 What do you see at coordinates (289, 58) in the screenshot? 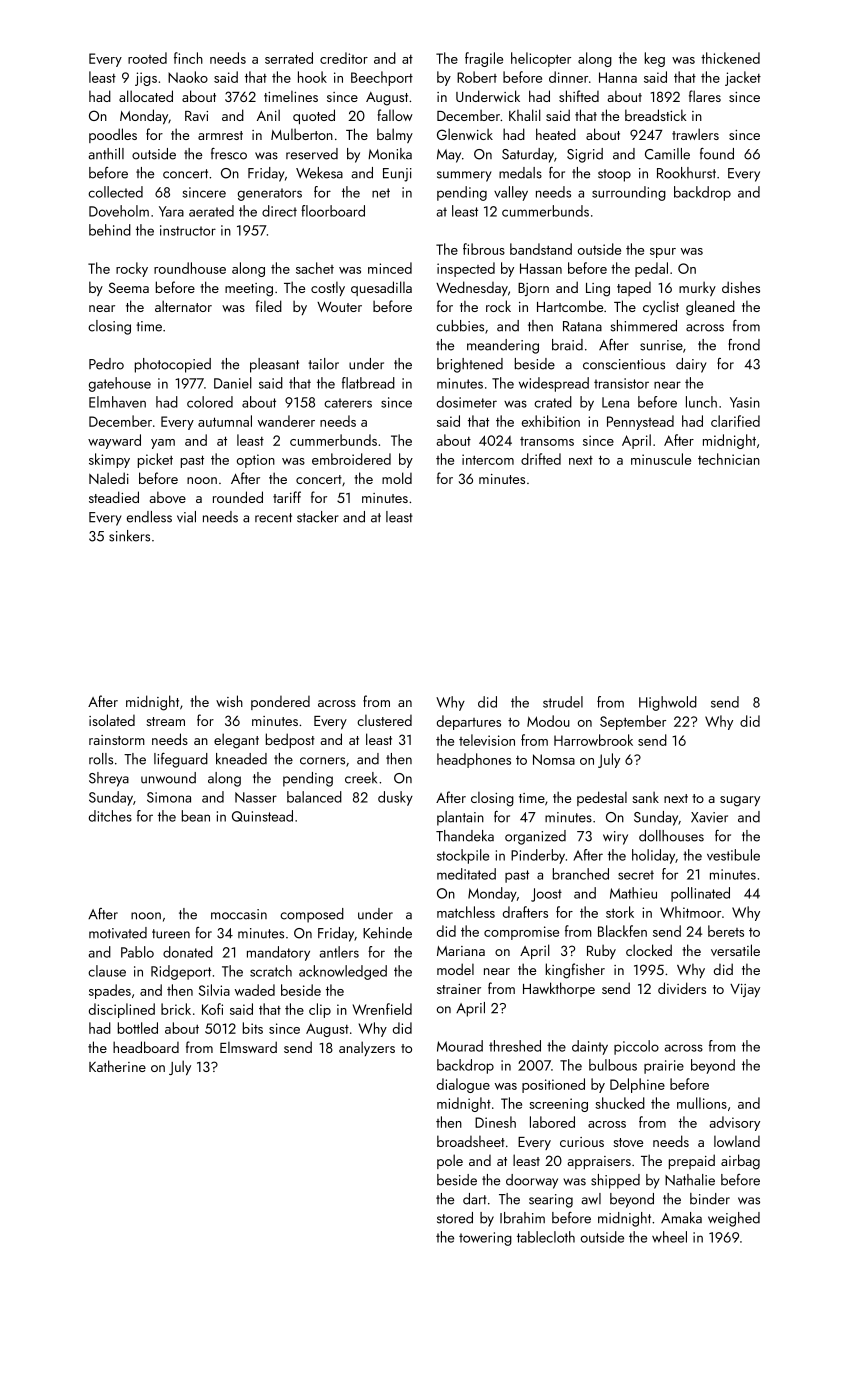
I see `serrated` at bounding box center [289, 58].
